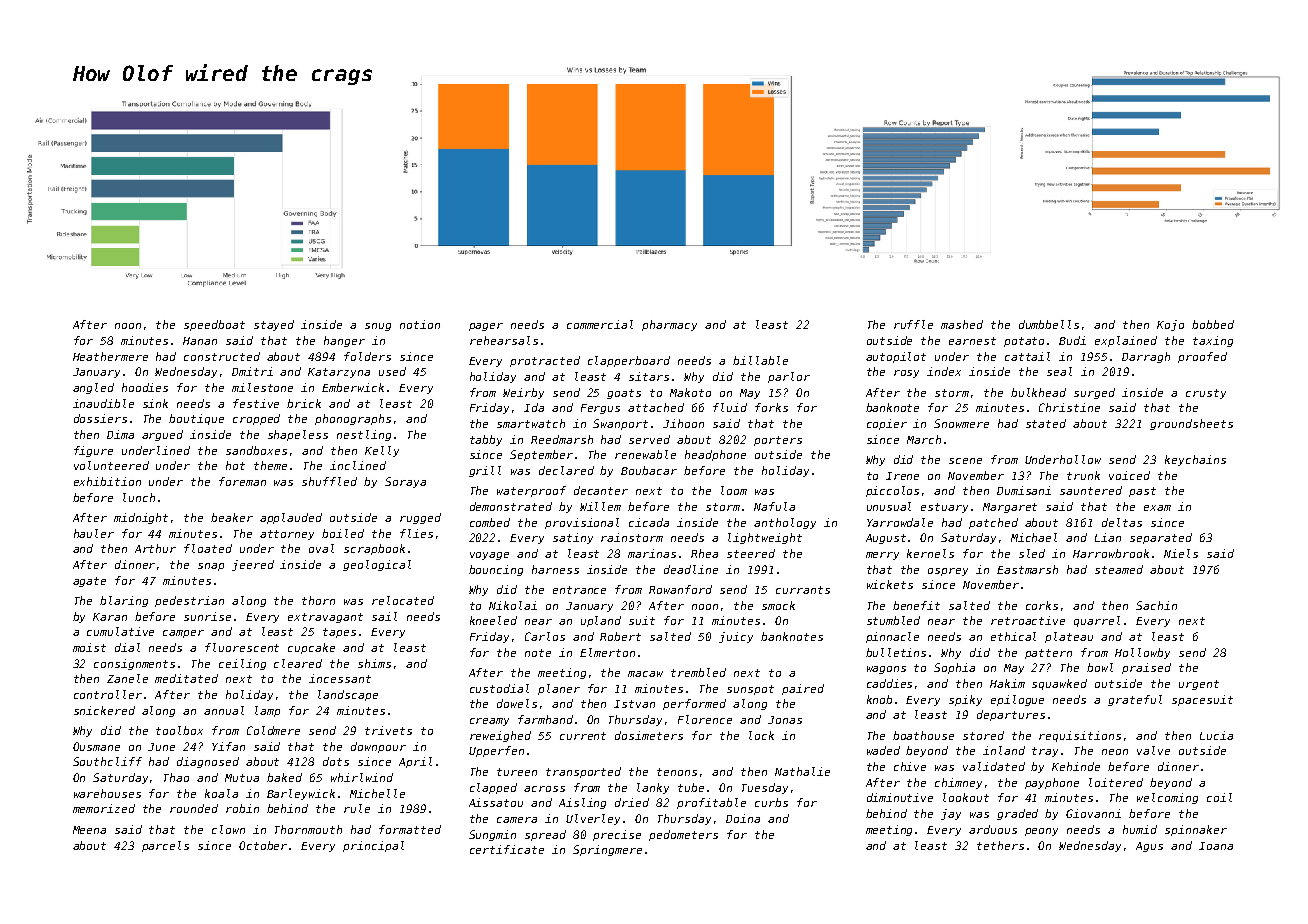 This screenshot has height=924, width=1308. What do you see at coordinates (669, 325) in the screenshot?
I see `pharmacy` at bounding box center [669, 325].
